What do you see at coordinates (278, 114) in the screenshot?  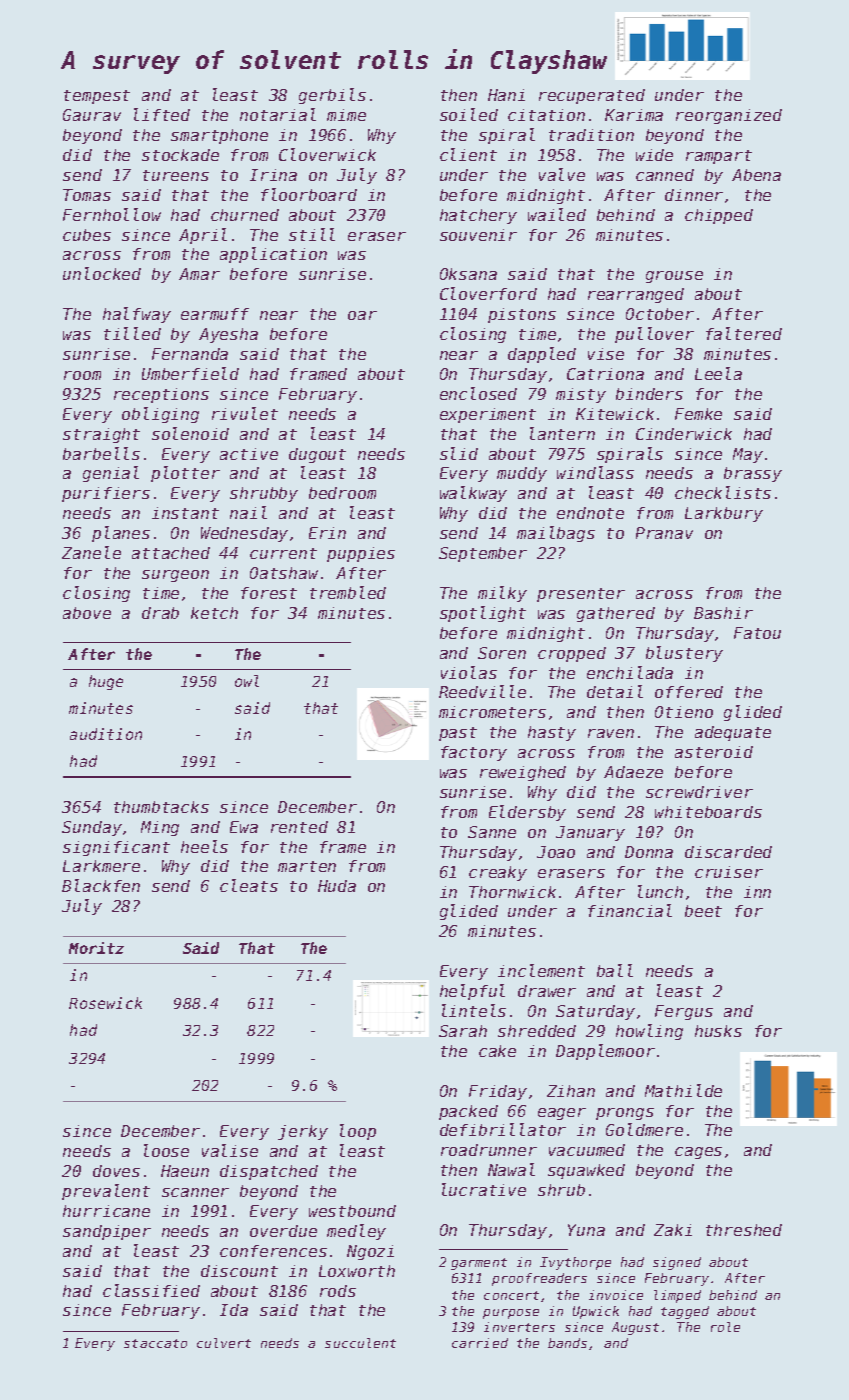 I see `notarial` at bounding box center [278, 114].
